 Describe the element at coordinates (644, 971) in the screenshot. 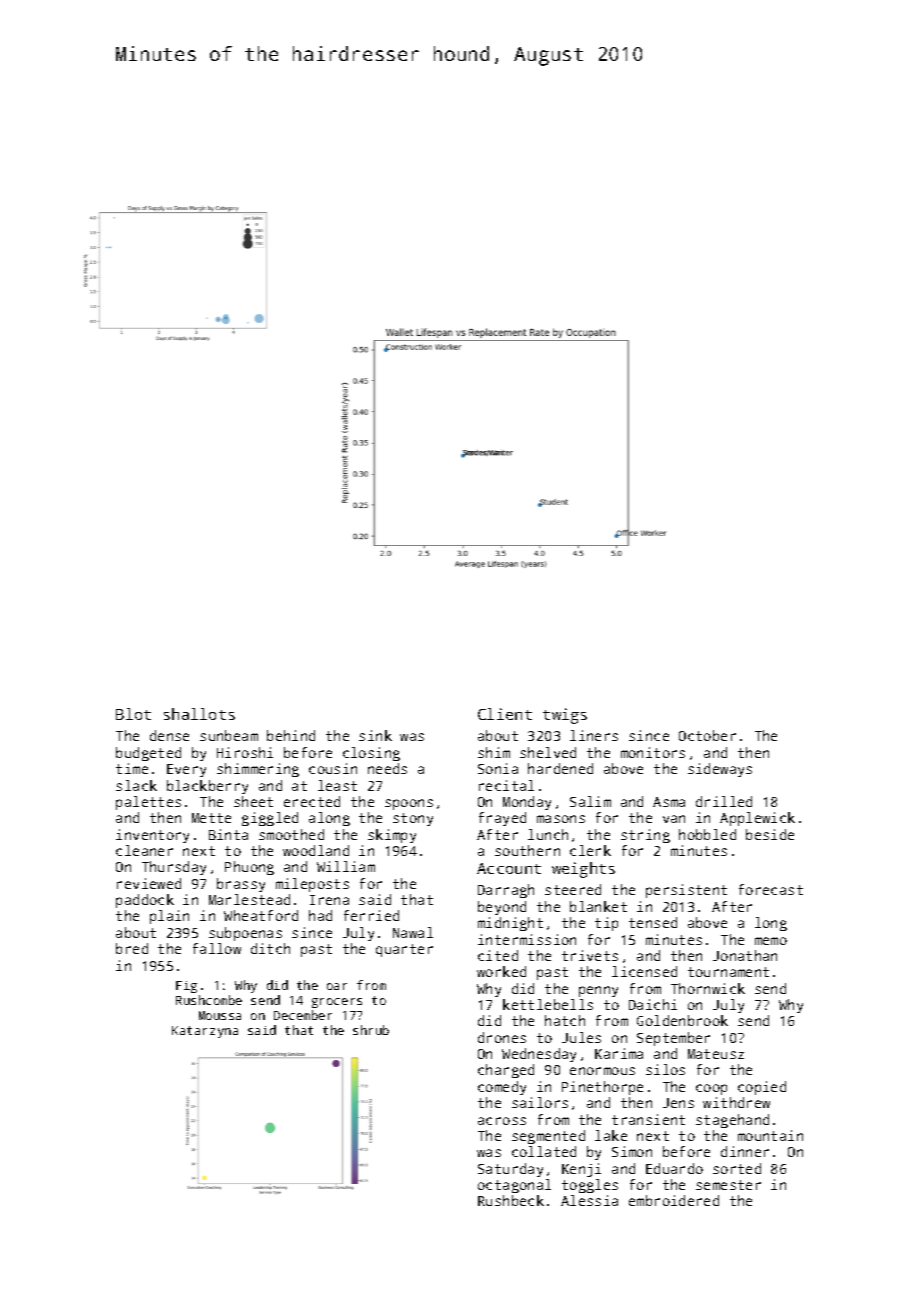

I see `licensed` at that location.
